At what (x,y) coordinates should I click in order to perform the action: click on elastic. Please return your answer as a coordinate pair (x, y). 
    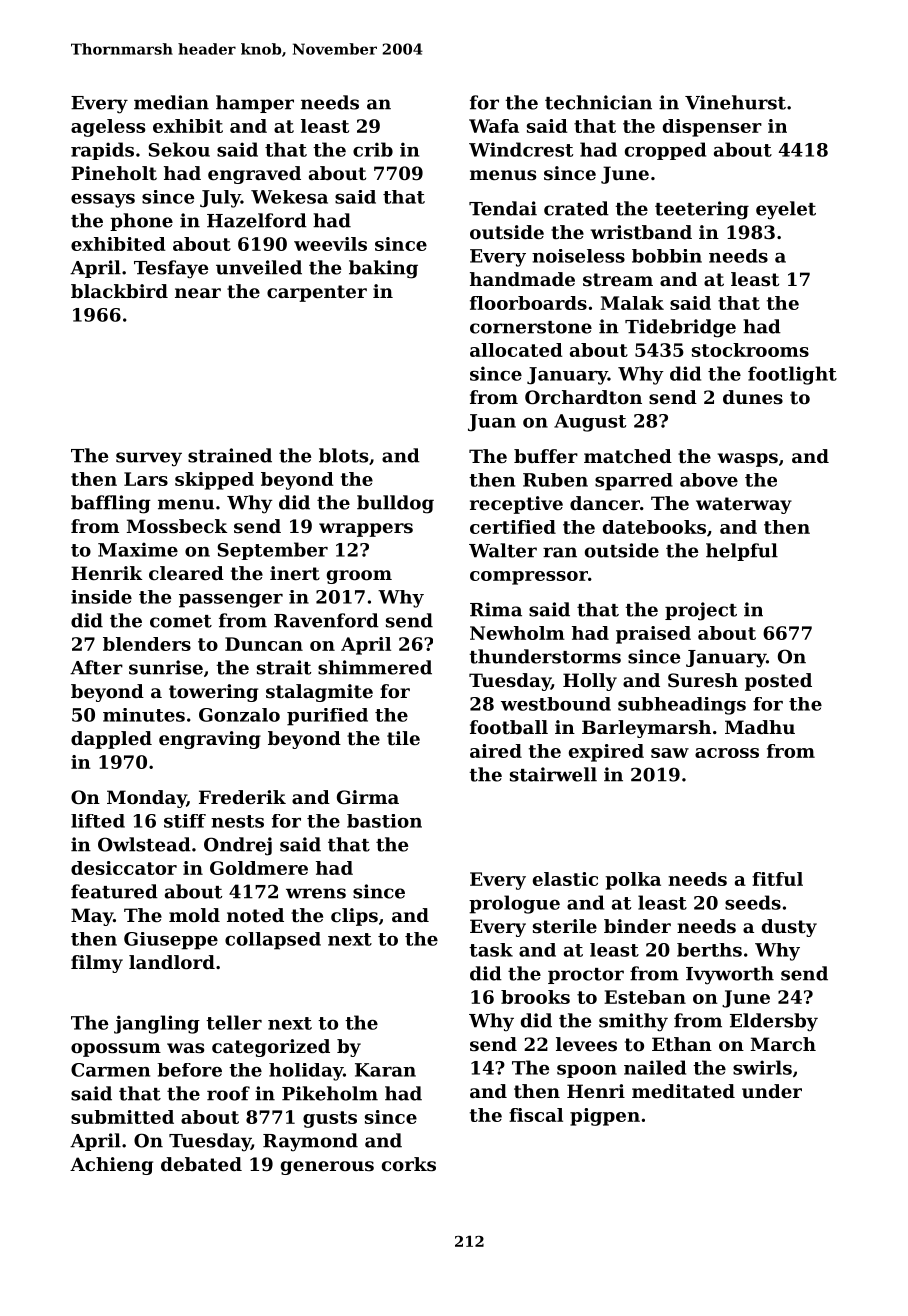
    Looking at the image, I should click on (565, 879).
